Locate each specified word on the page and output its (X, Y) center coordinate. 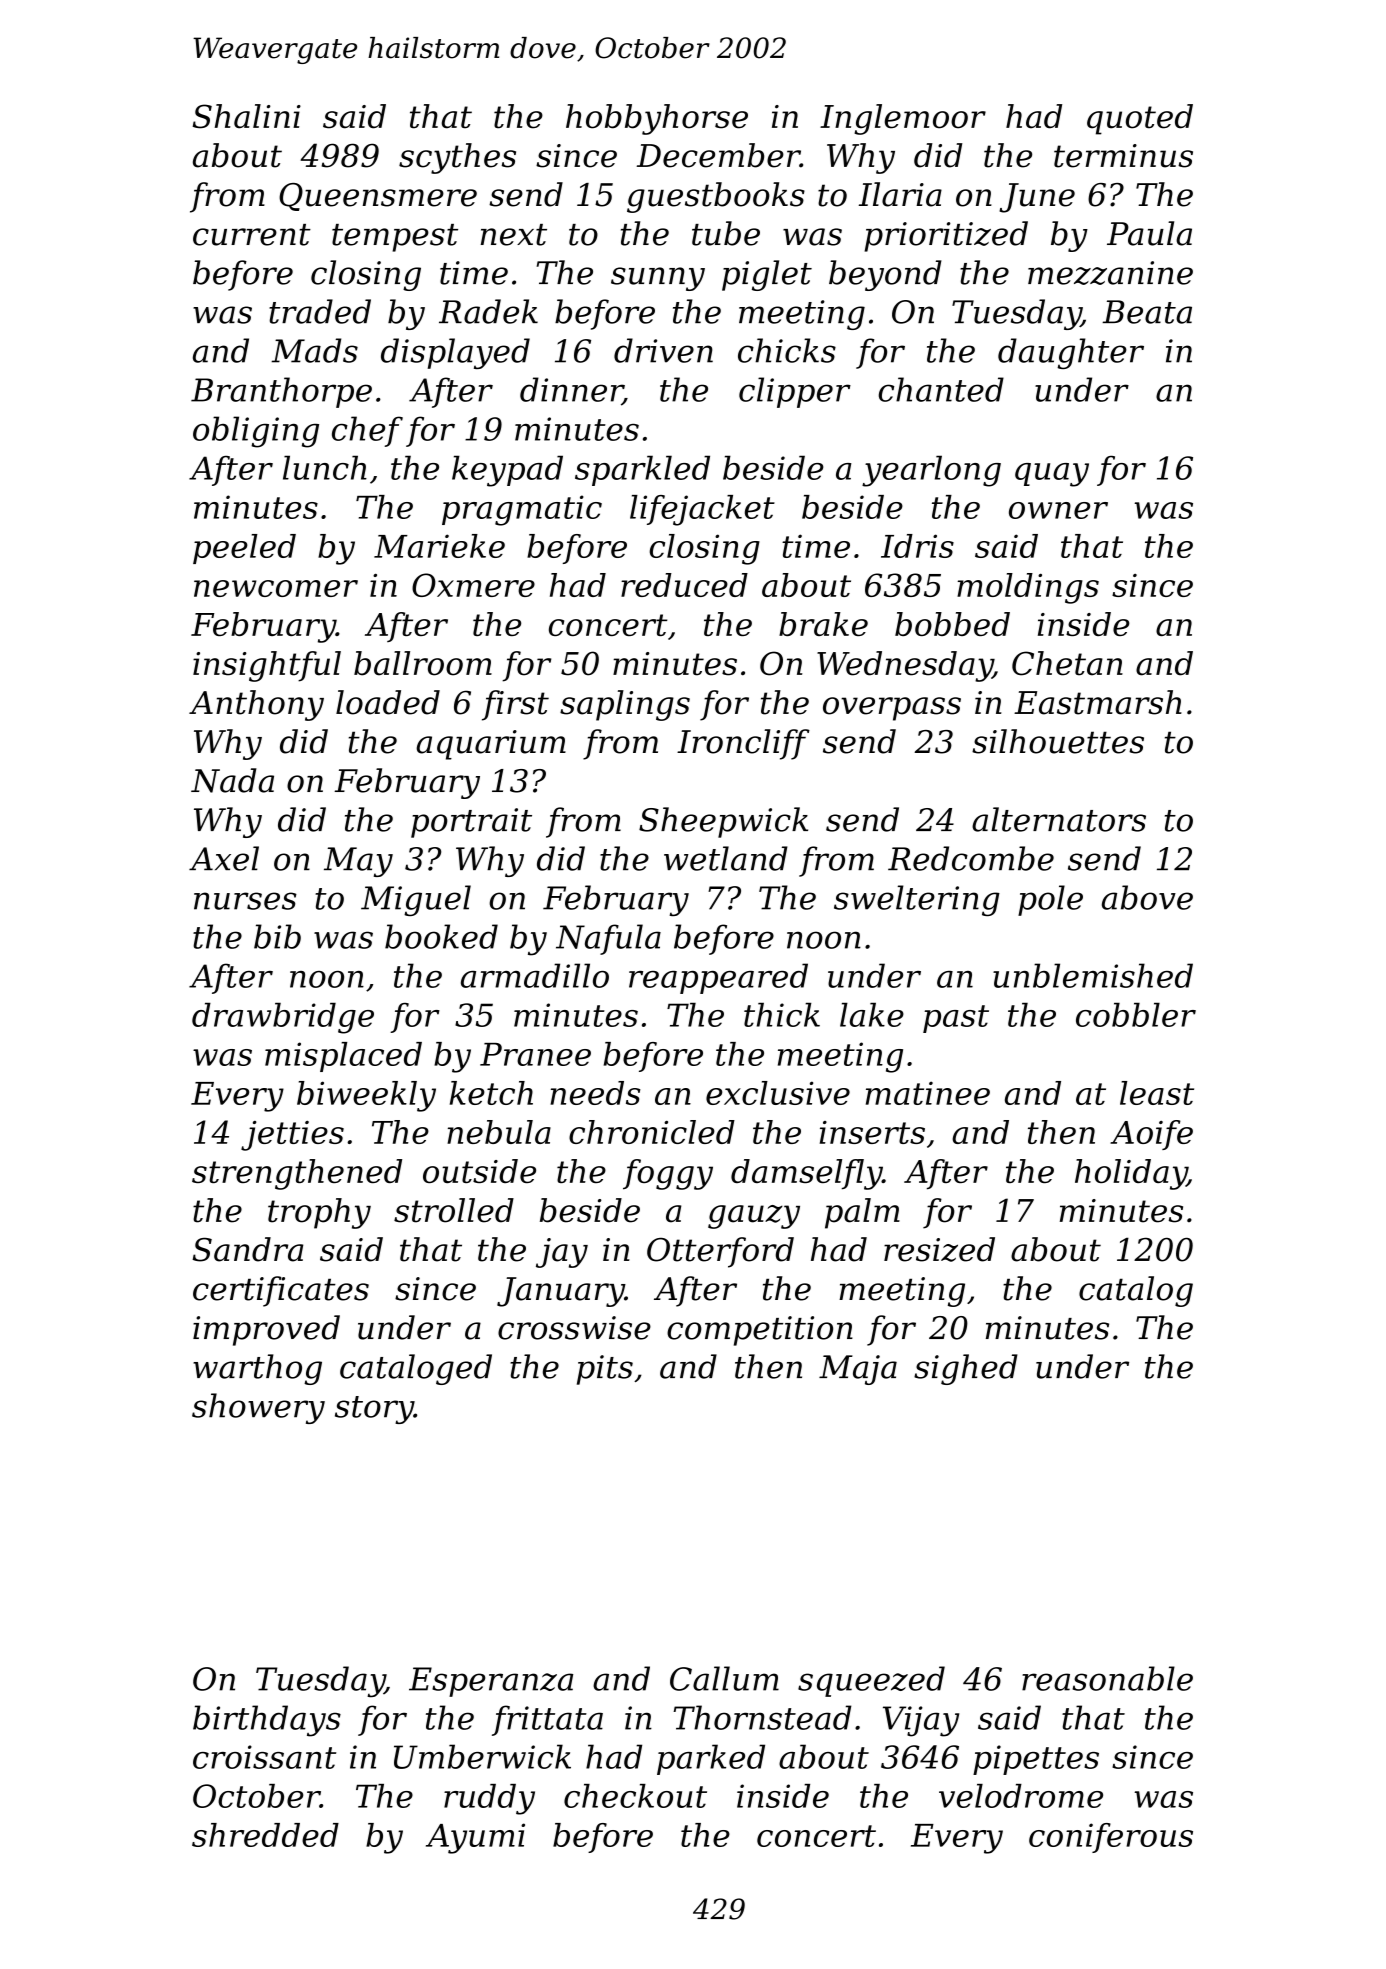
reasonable (1107, 1678)
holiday (1131, 1174)
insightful (267, 666)
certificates (281, 1291)
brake (823, 624)
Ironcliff (743, 744)
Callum (724, 1678)
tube (726, 233)
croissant (264, 1757)
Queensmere (378, 197)
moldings (1028, 588)
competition (760, 1331)
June (1037, 198)
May (358, 862)
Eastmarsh (1098, 702)
